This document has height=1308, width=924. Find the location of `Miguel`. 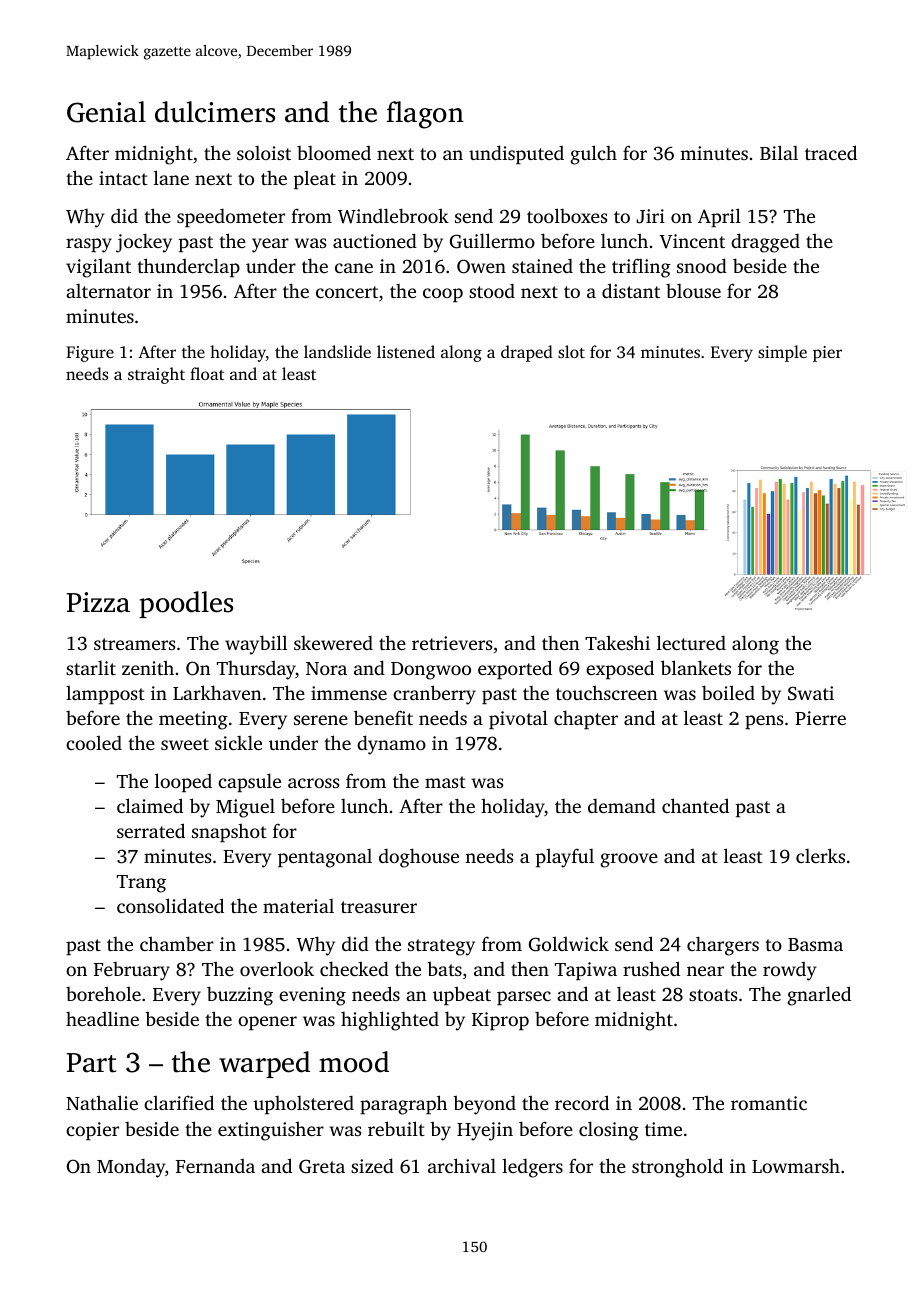

Miguel is located at coordinates (245, 808).
